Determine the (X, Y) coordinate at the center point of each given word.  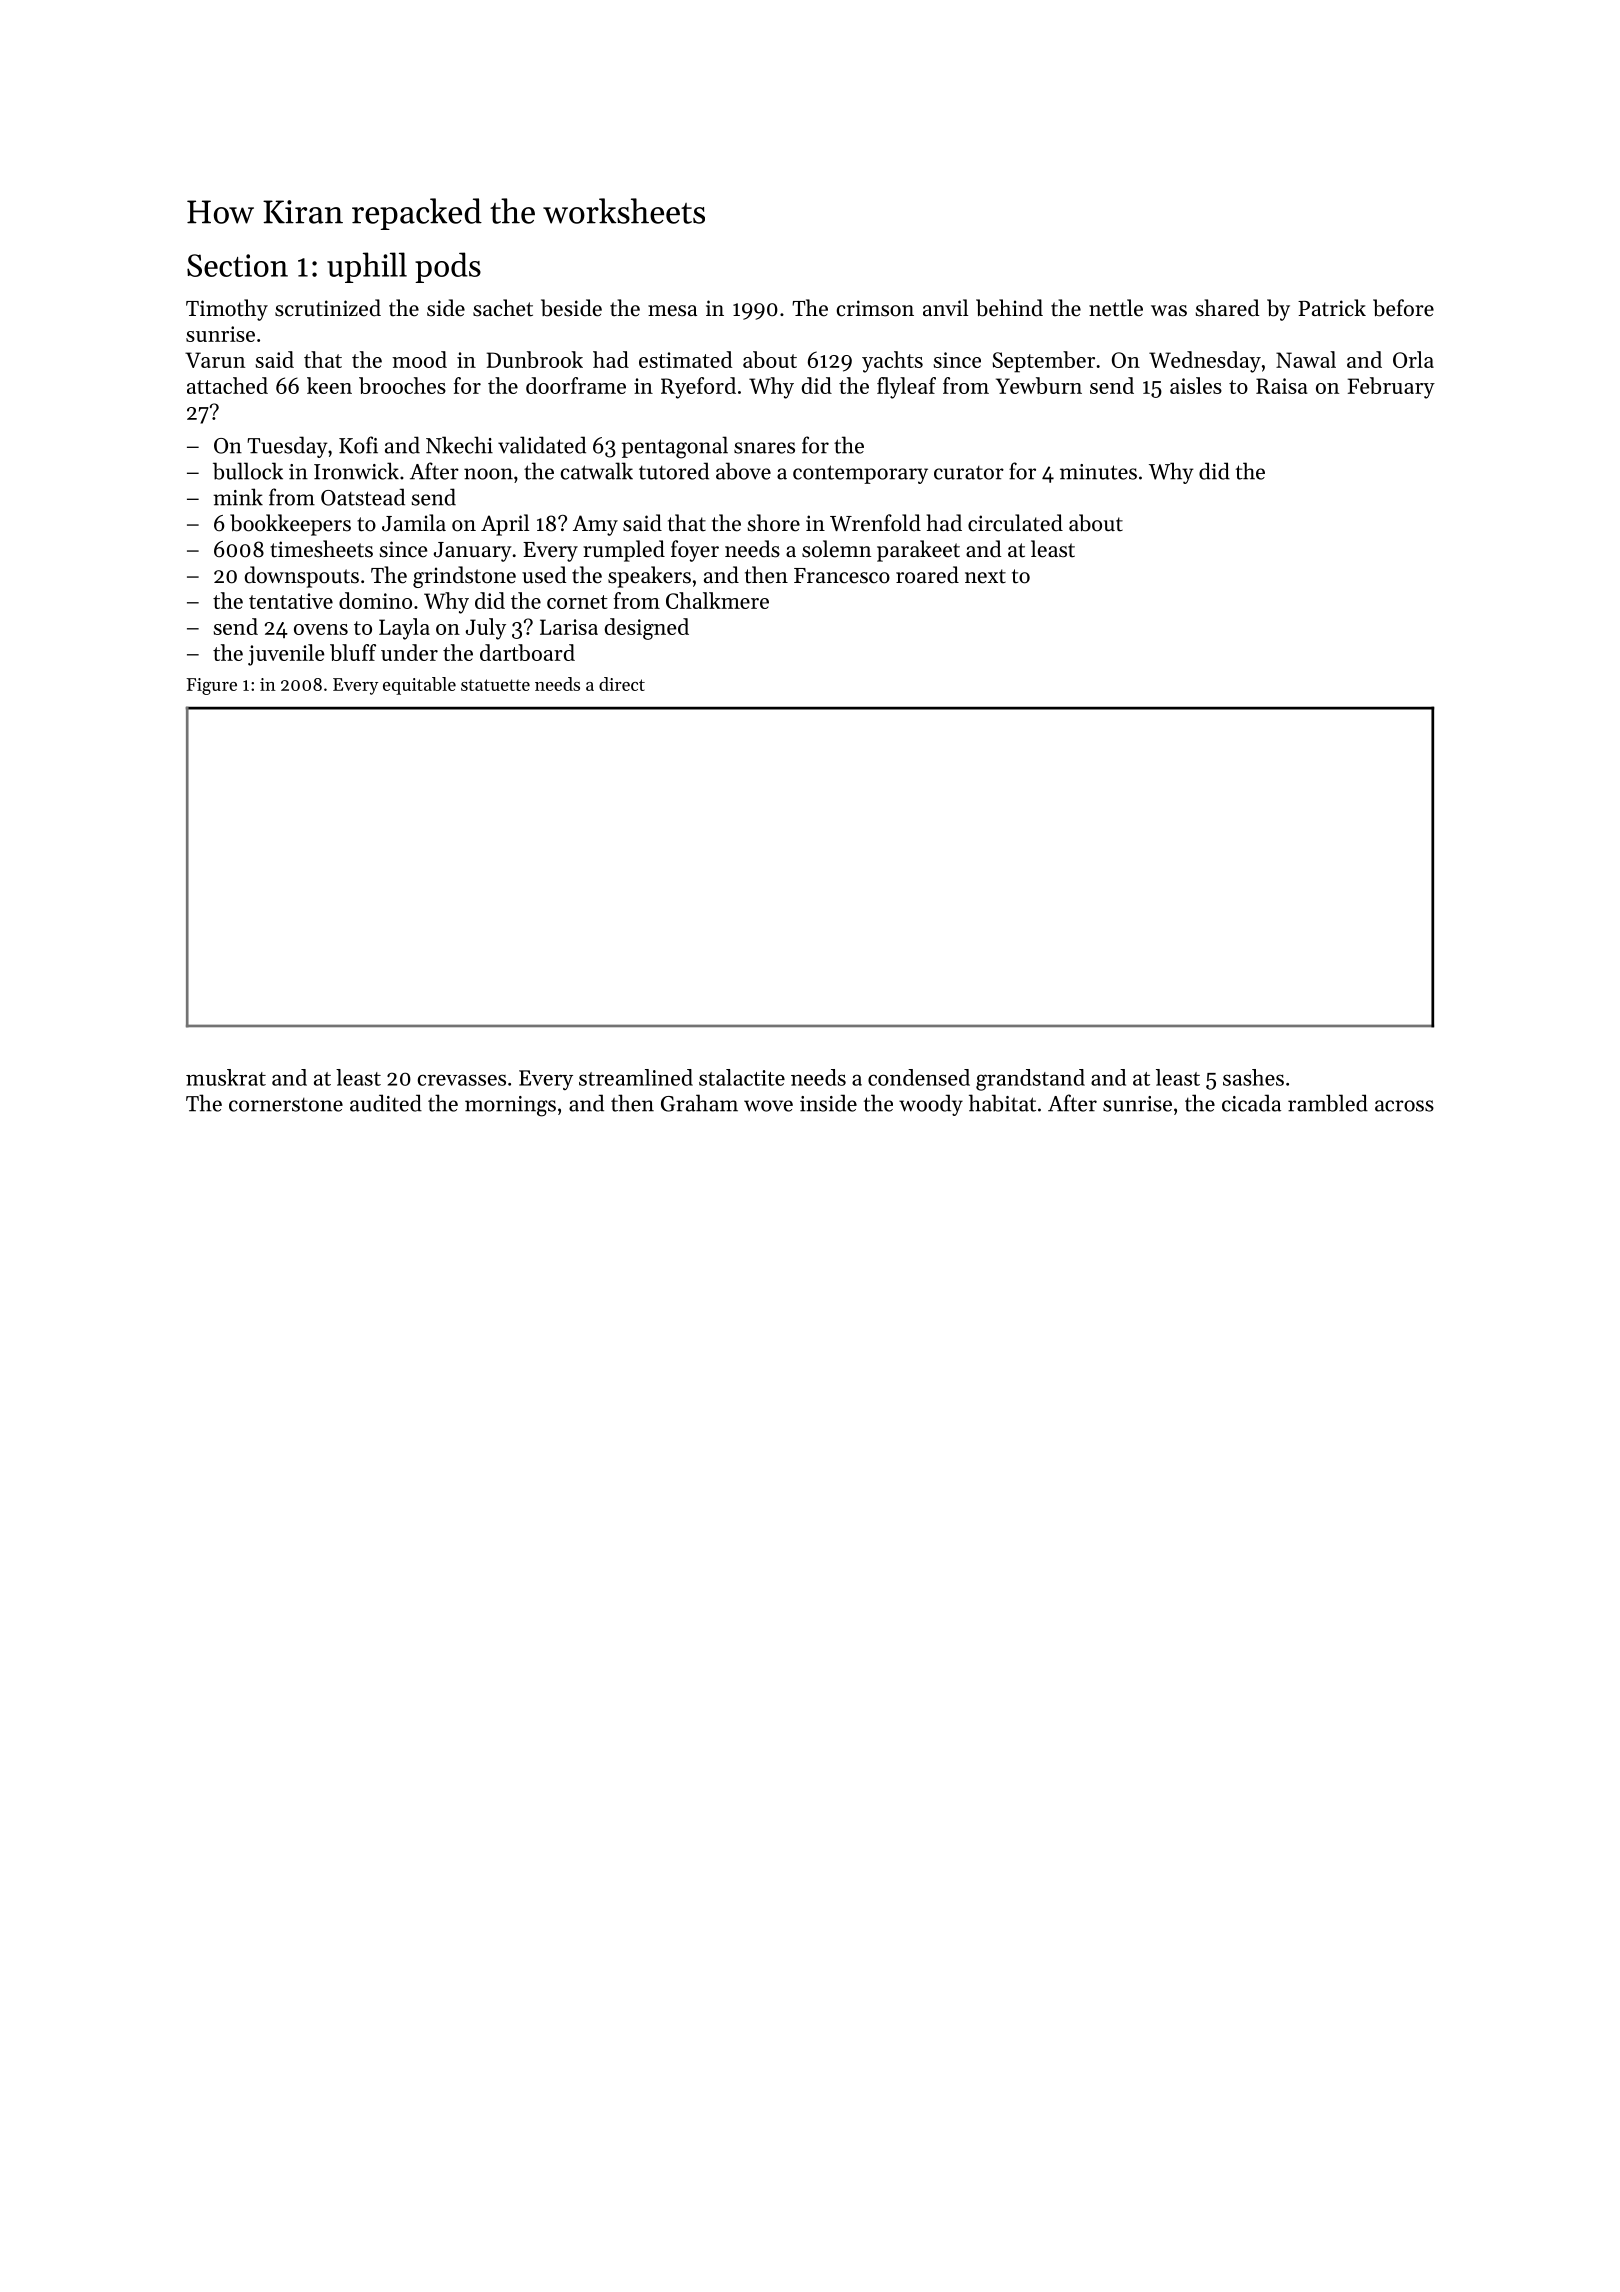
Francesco (842, 576)
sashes (1253, 1077)
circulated (1015, 523)
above (743, 471)
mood (419, 359)
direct (622, 684)
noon (488, 474)
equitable (419, 686)
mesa (672, 311)
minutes (1098, 472)
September (1043, 362)
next (985, 576)
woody (931, 1105)
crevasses (462, 1080)
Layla (404, 629)
